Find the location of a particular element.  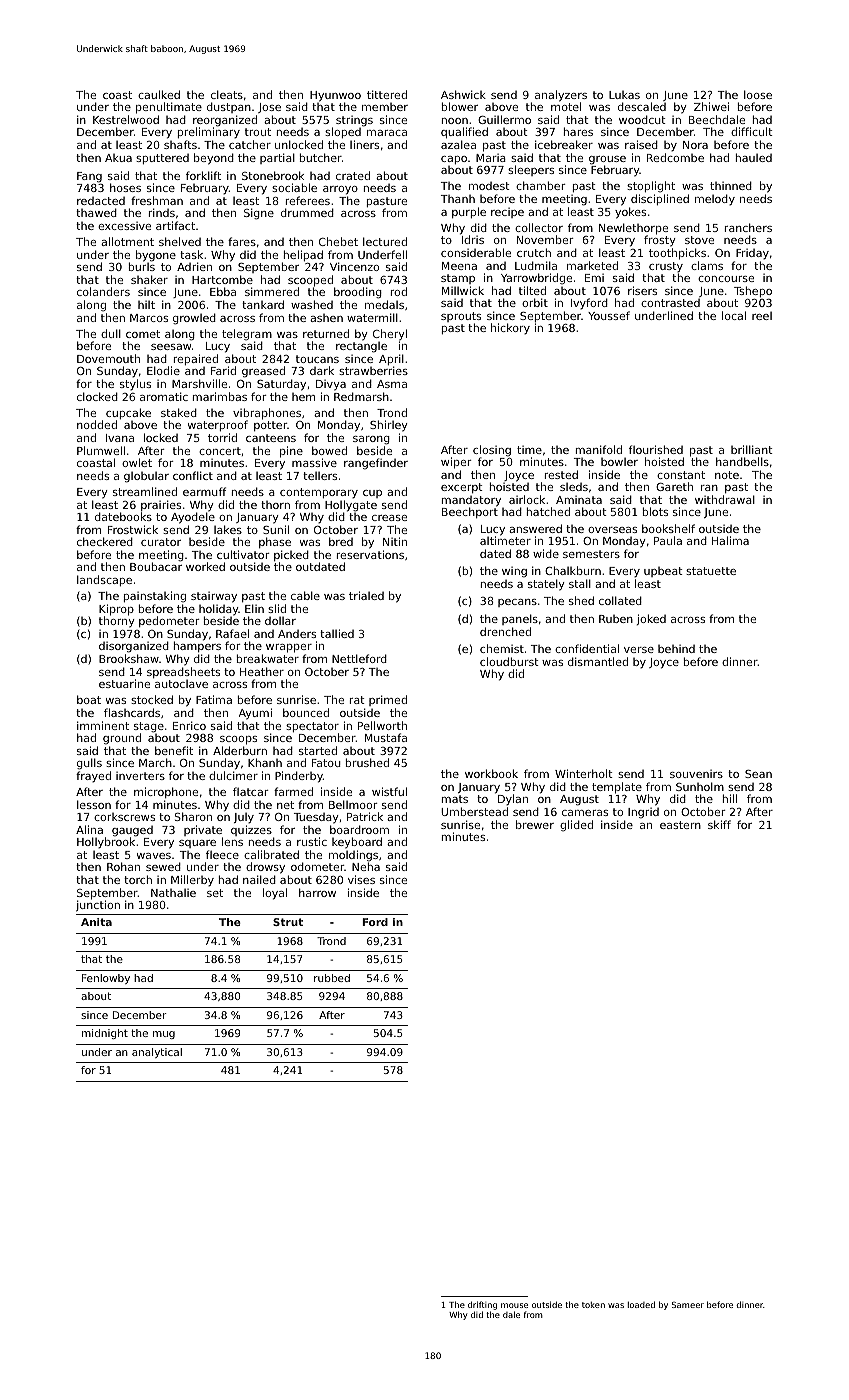

hauled is located at coordinates (754, 157).
